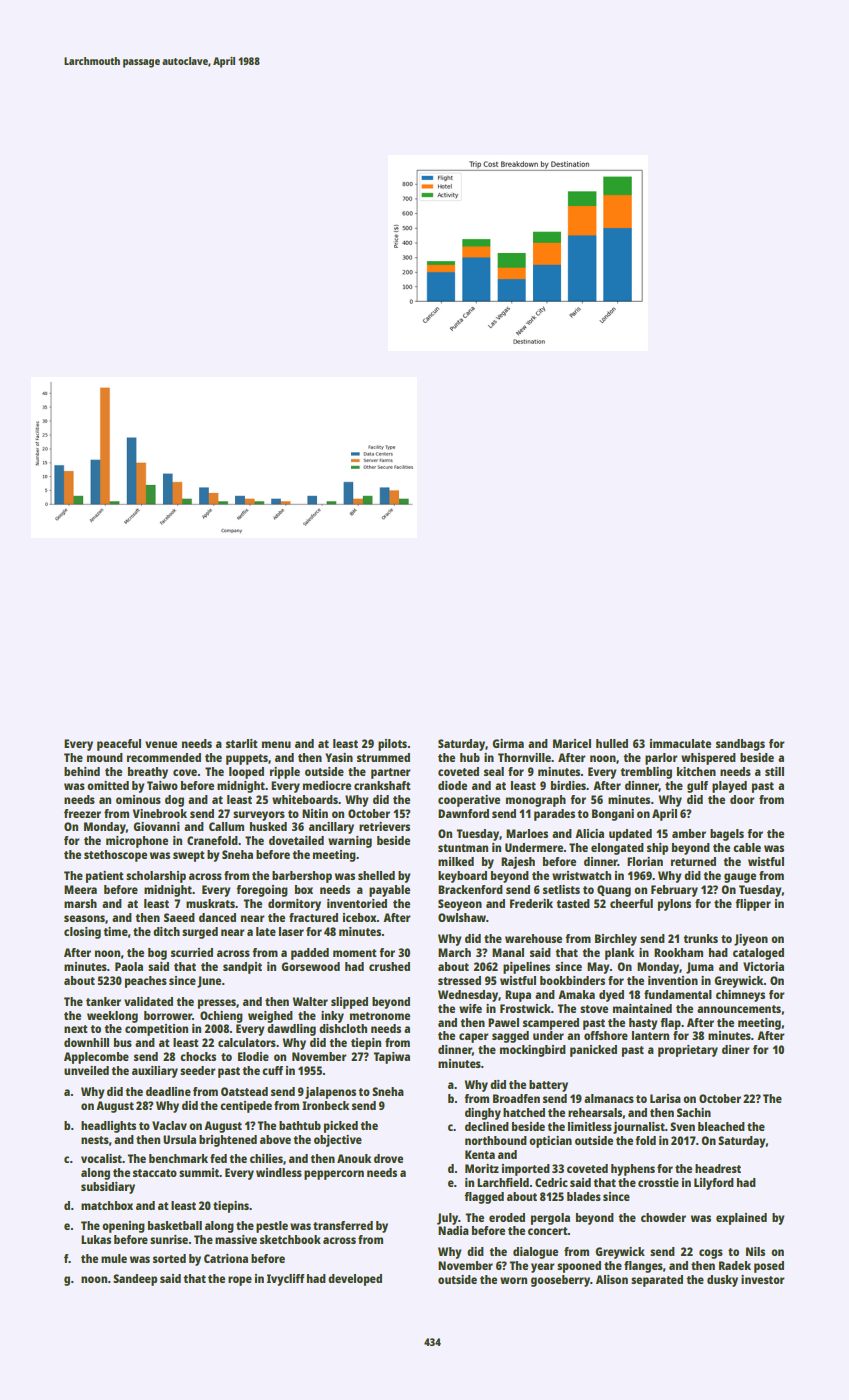  I want to click on Saeed, so click(179, 917).
